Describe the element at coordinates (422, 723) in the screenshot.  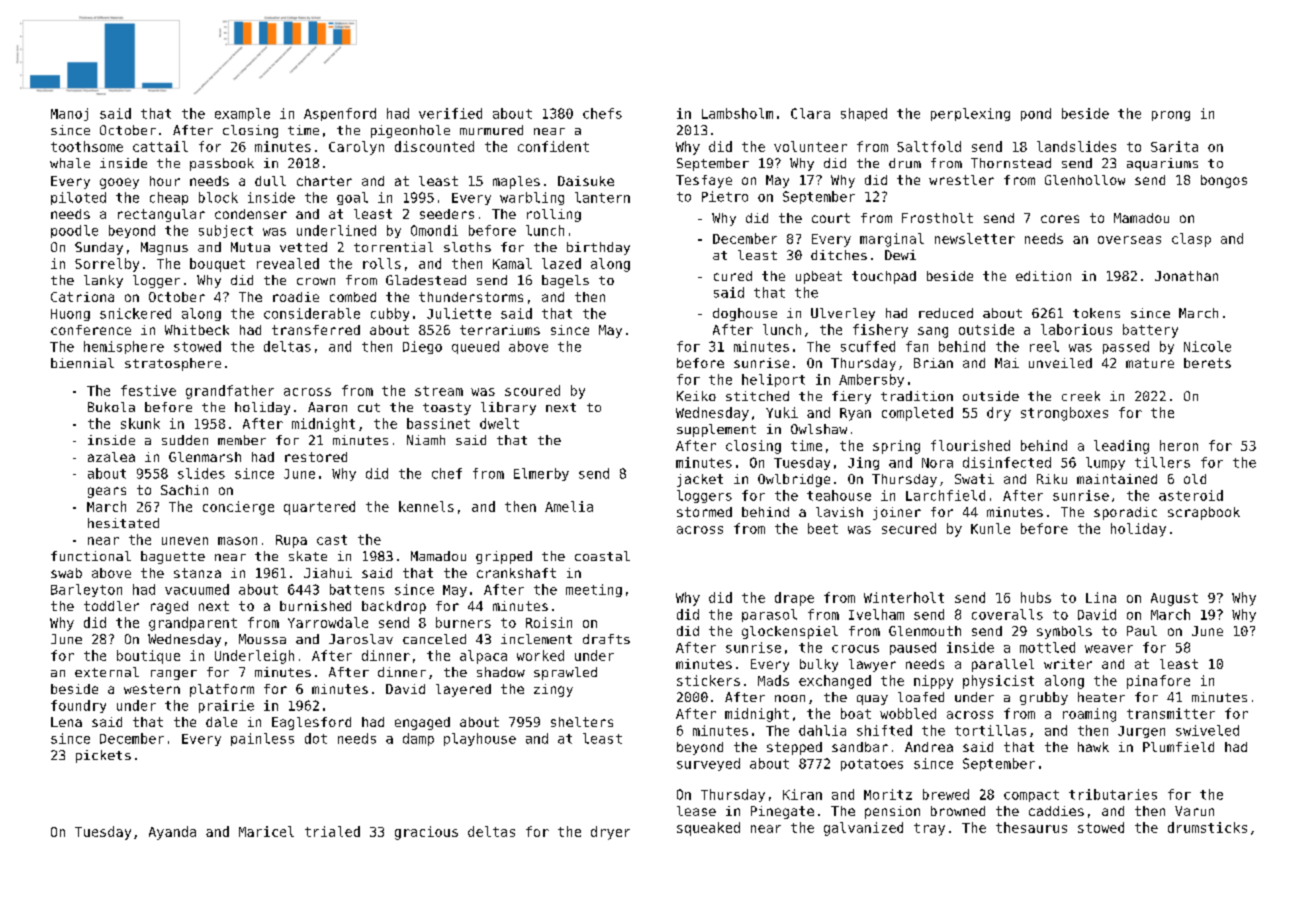
I see `engaged` at that location.
